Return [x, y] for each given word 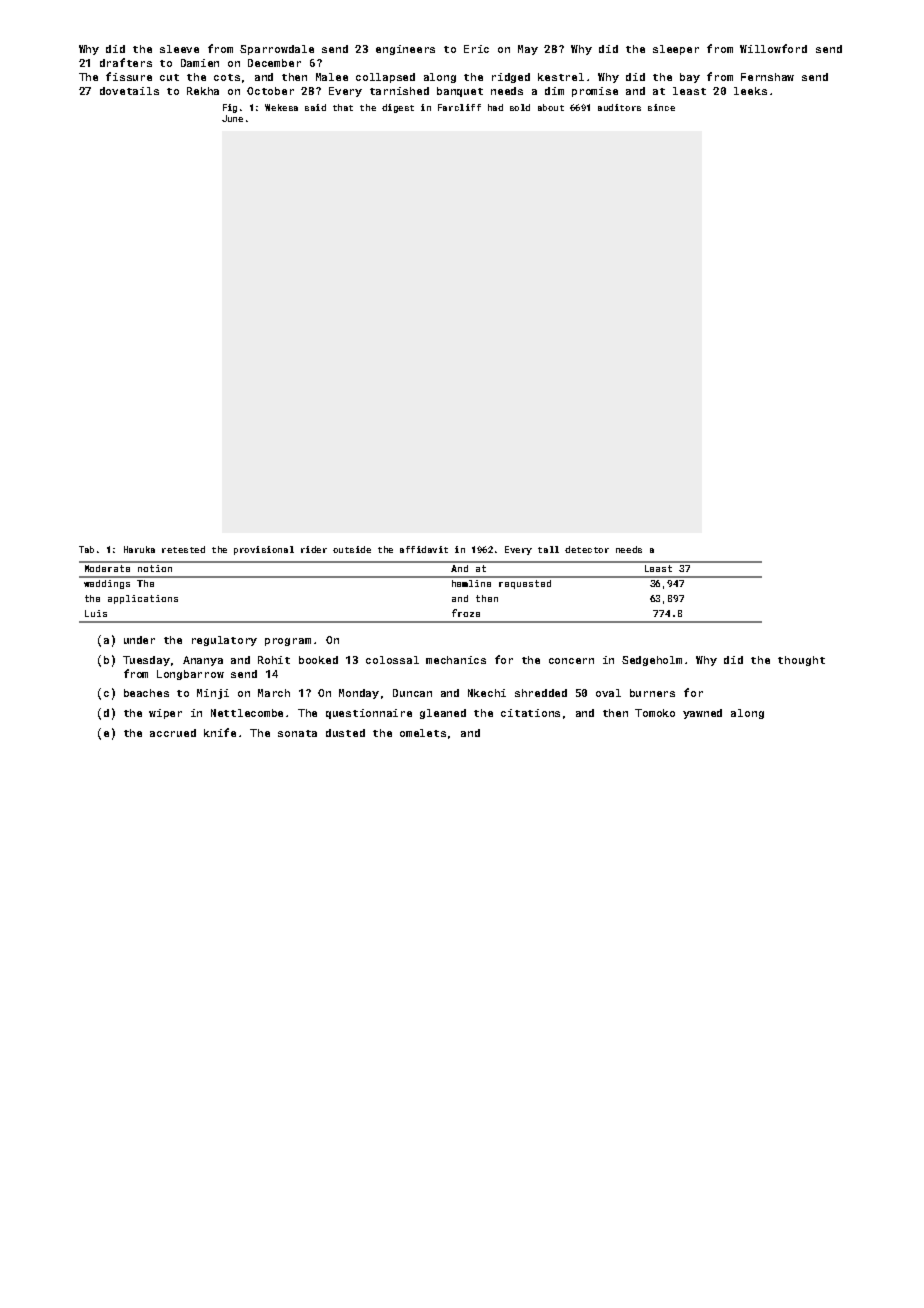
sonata [297, 733]
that [343, 107]
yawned [702, 714]
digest [398, 108]
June [232, 118]
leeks [750, 91]
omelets [423, 733]
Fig [230, 108]
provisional [264, 550]
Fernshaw [767, 77]
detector [587, 549]
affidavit [424, 549]
